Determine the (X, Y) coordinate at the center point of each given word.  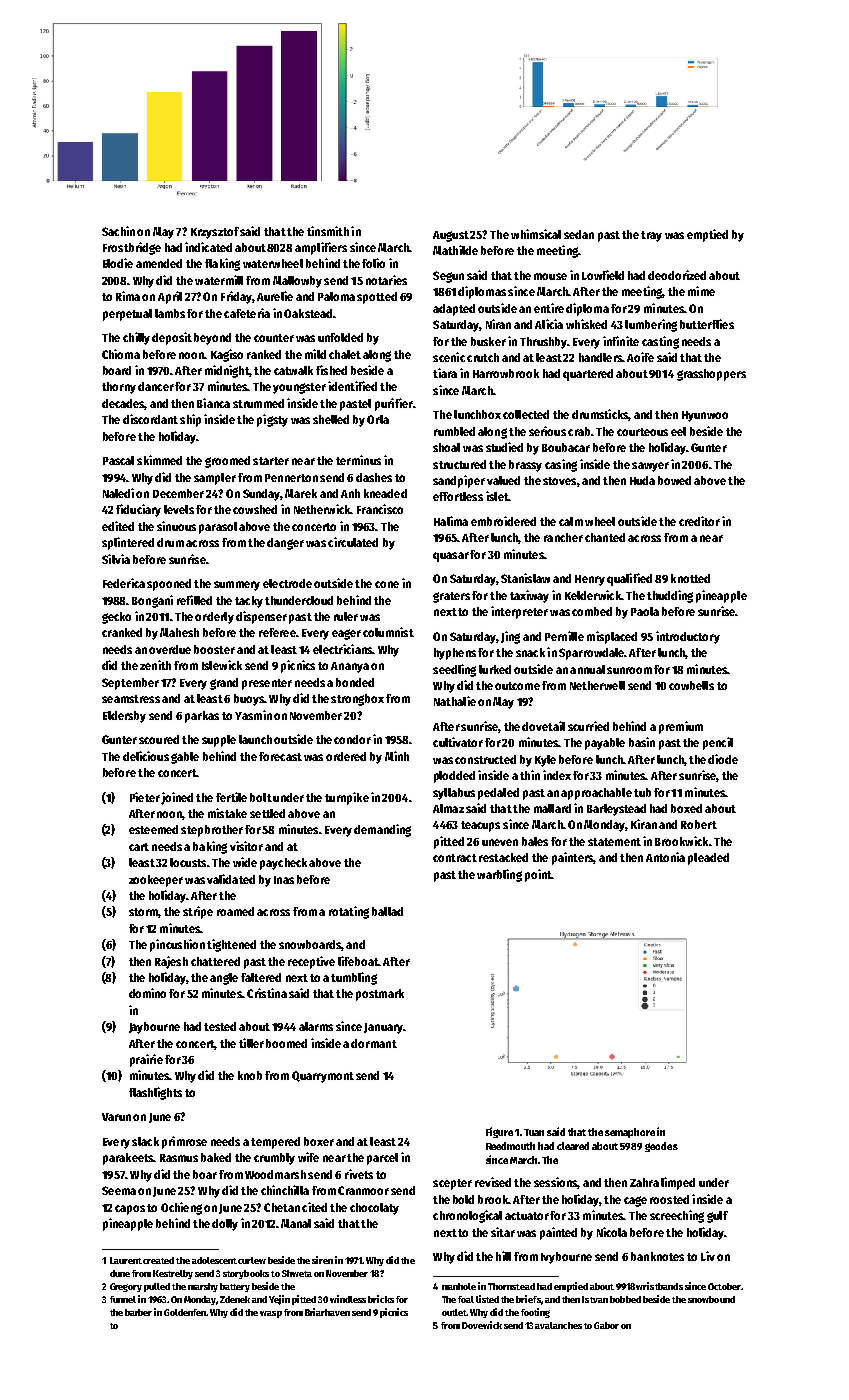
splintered (128, 543)
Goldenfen (185, 1312)
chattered (215, 961)
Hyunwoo (705, 416)
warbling (499, 875)
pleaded (708, 859)
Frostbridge (132, 248)
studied (504, 447)
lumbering (651, 325)
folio (373, 263)
